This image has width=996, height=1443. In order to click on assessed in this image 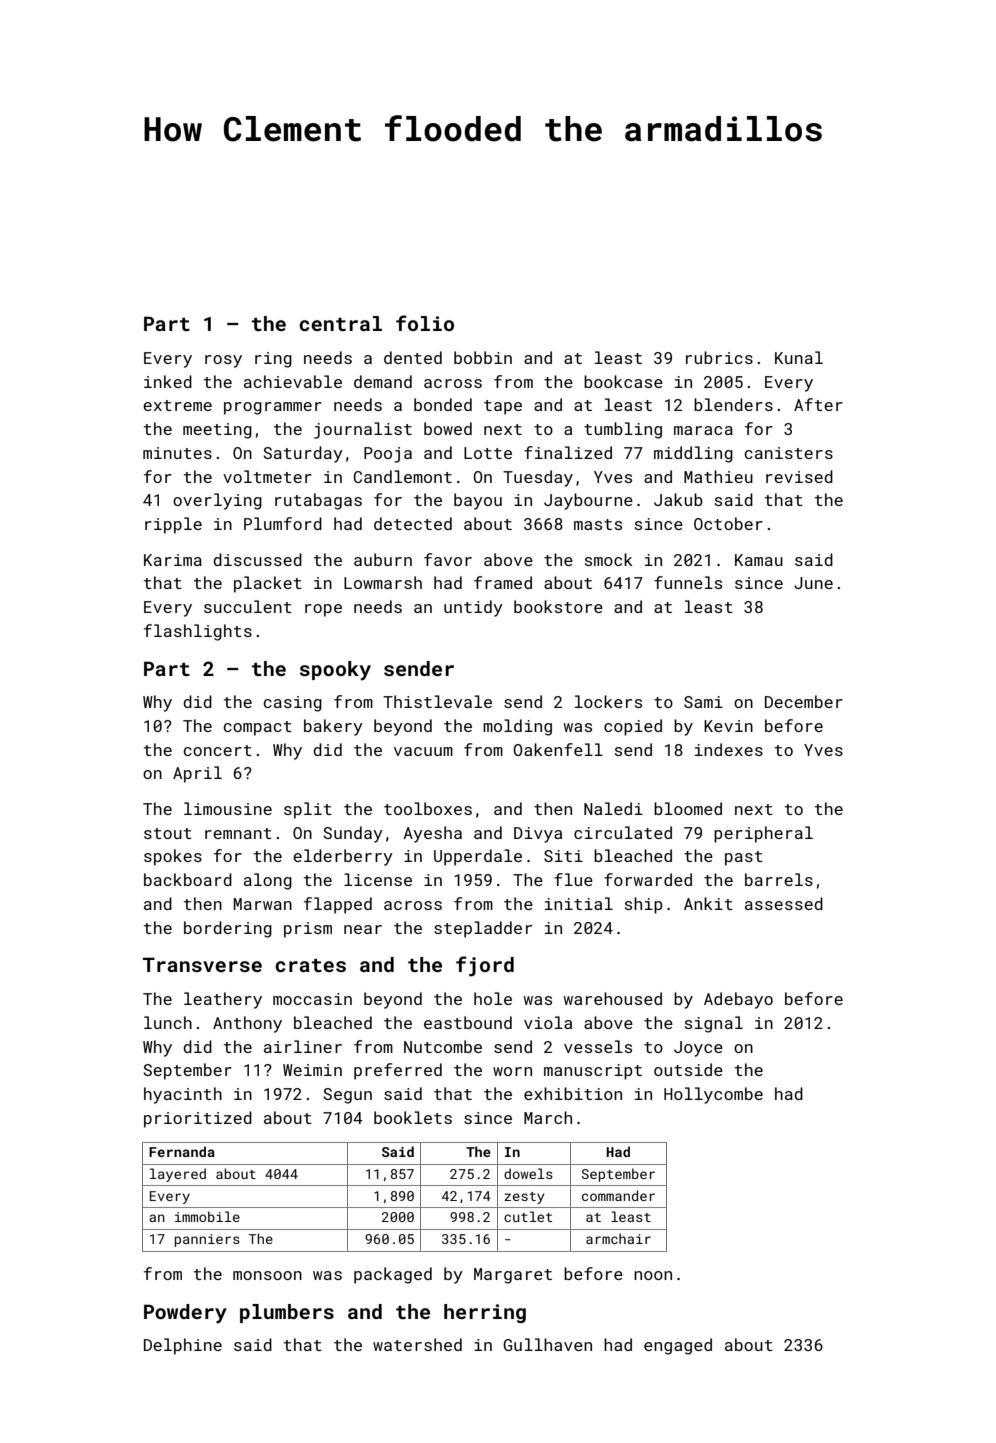, I will do `click(784, 903)`.
